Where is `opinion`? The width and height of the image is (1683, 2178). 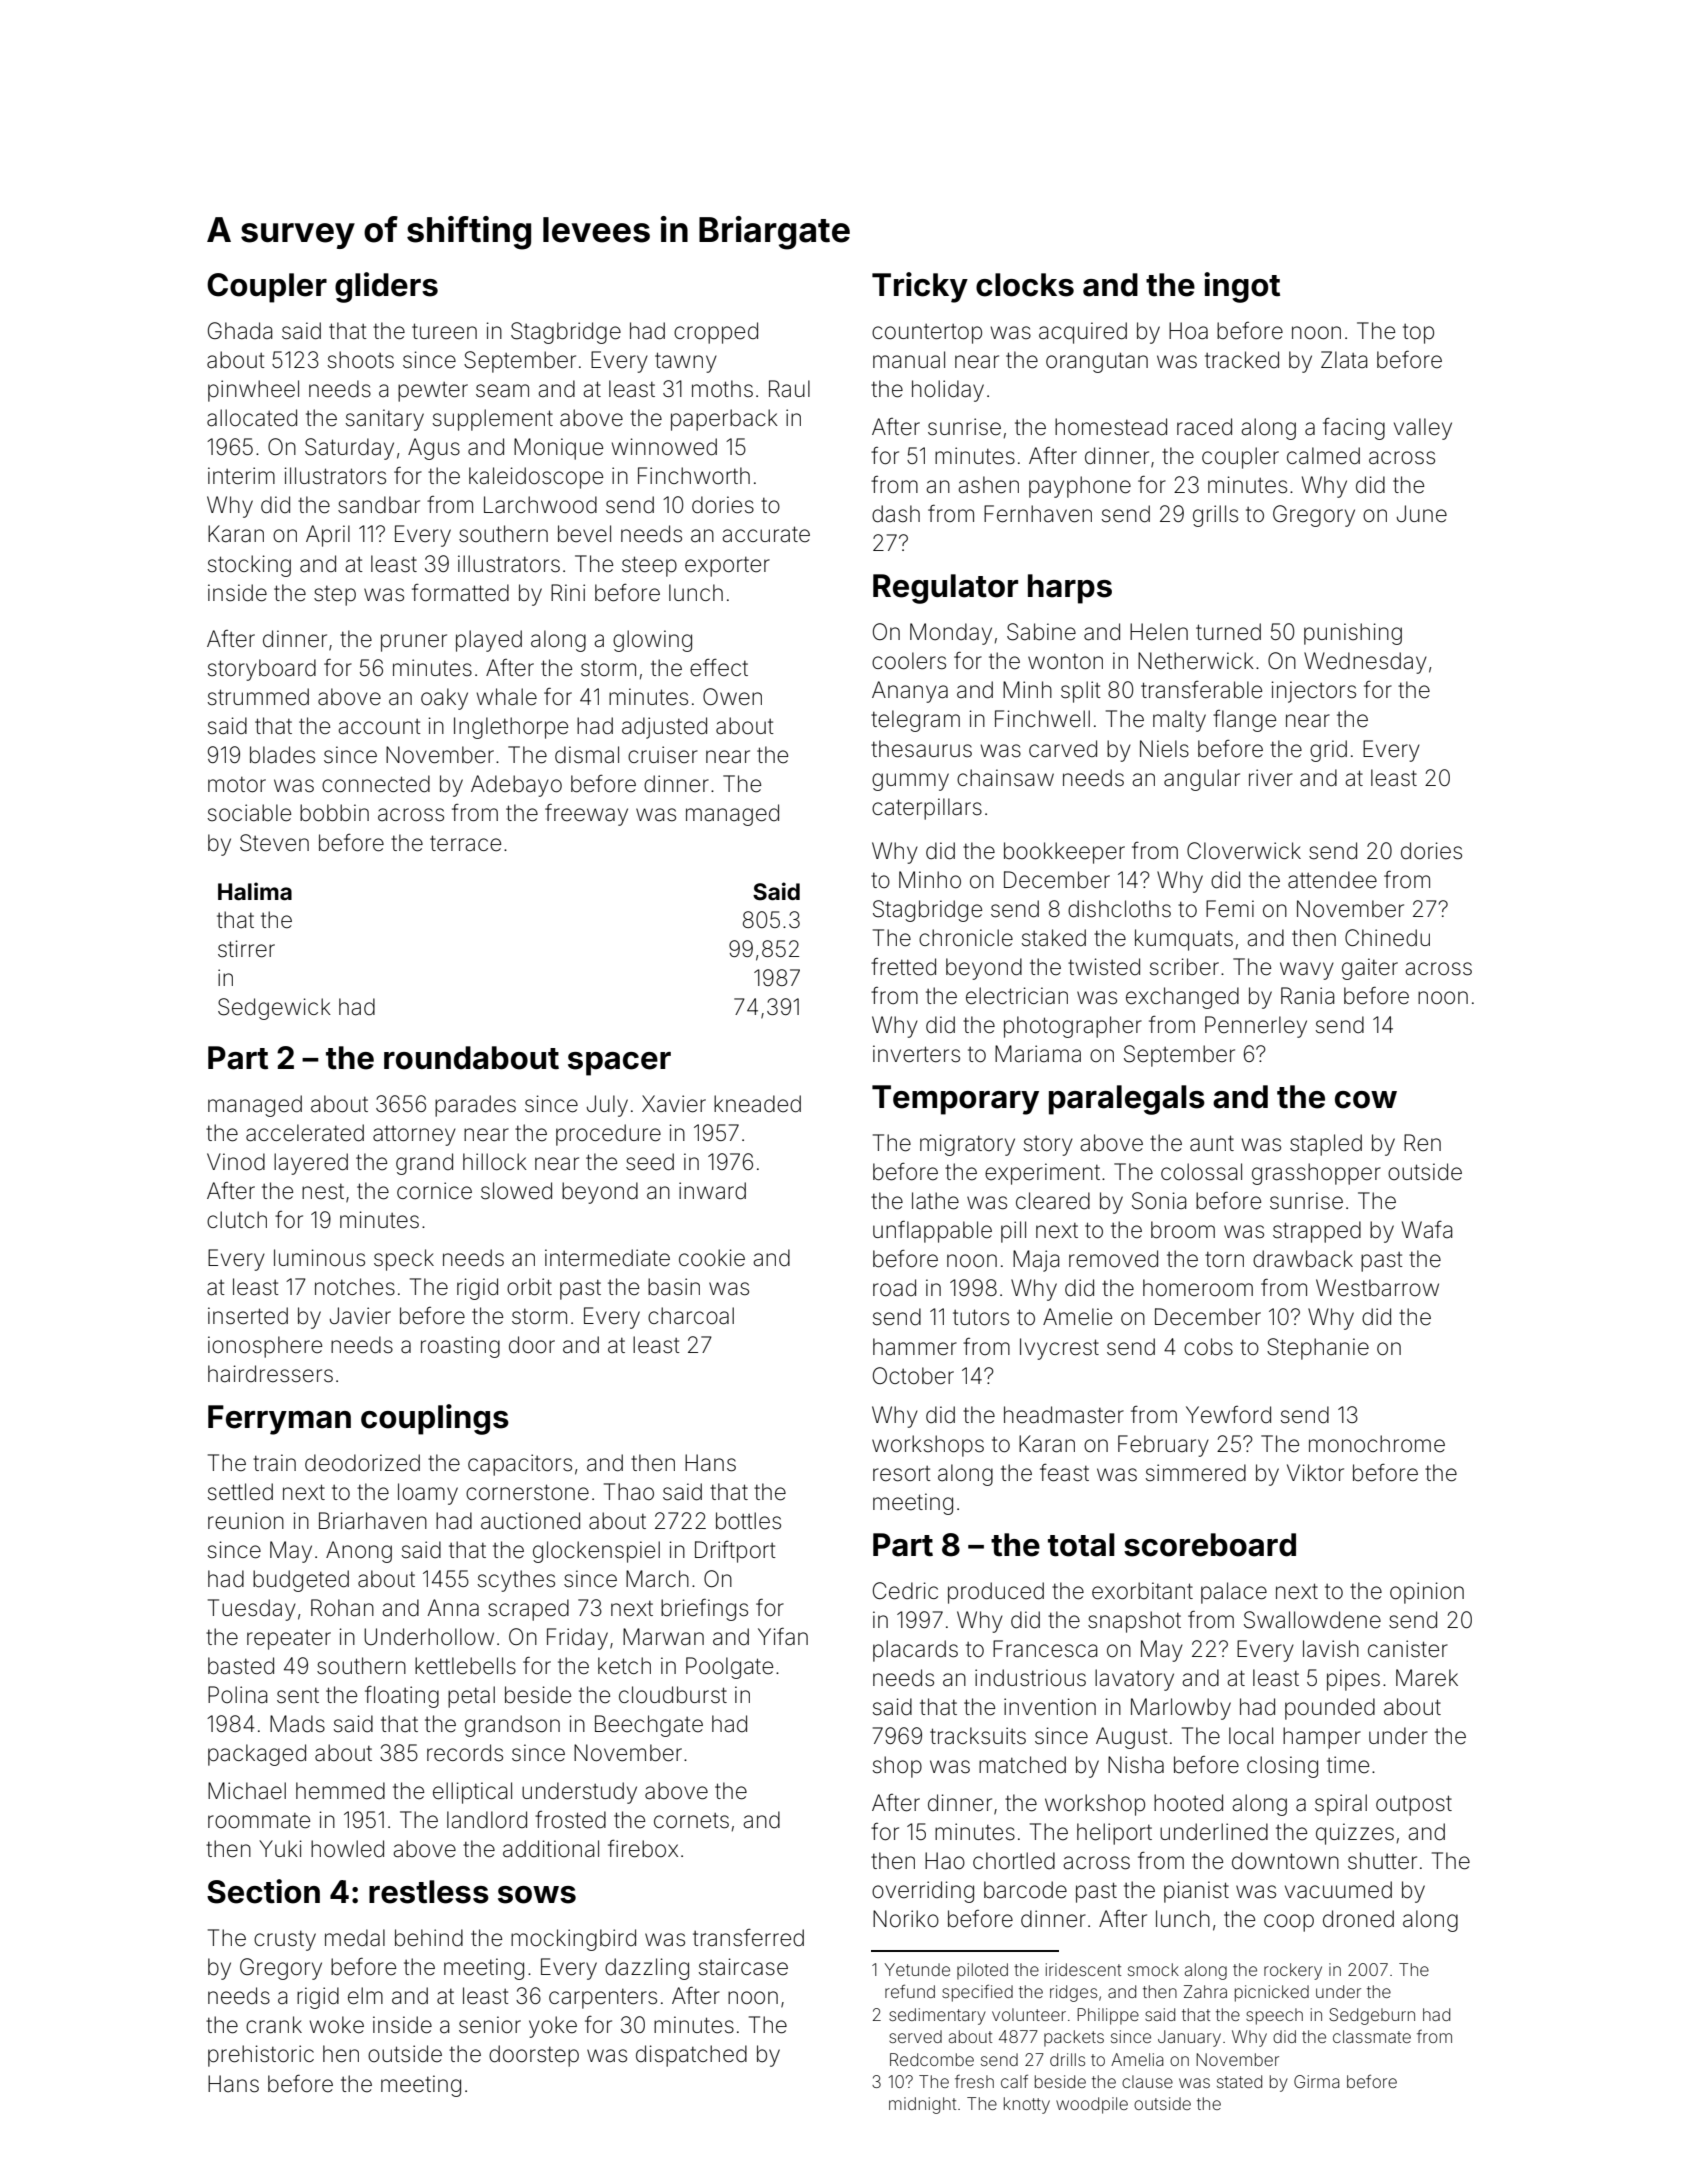 opinion is located at coordinates (1427, 1593).
